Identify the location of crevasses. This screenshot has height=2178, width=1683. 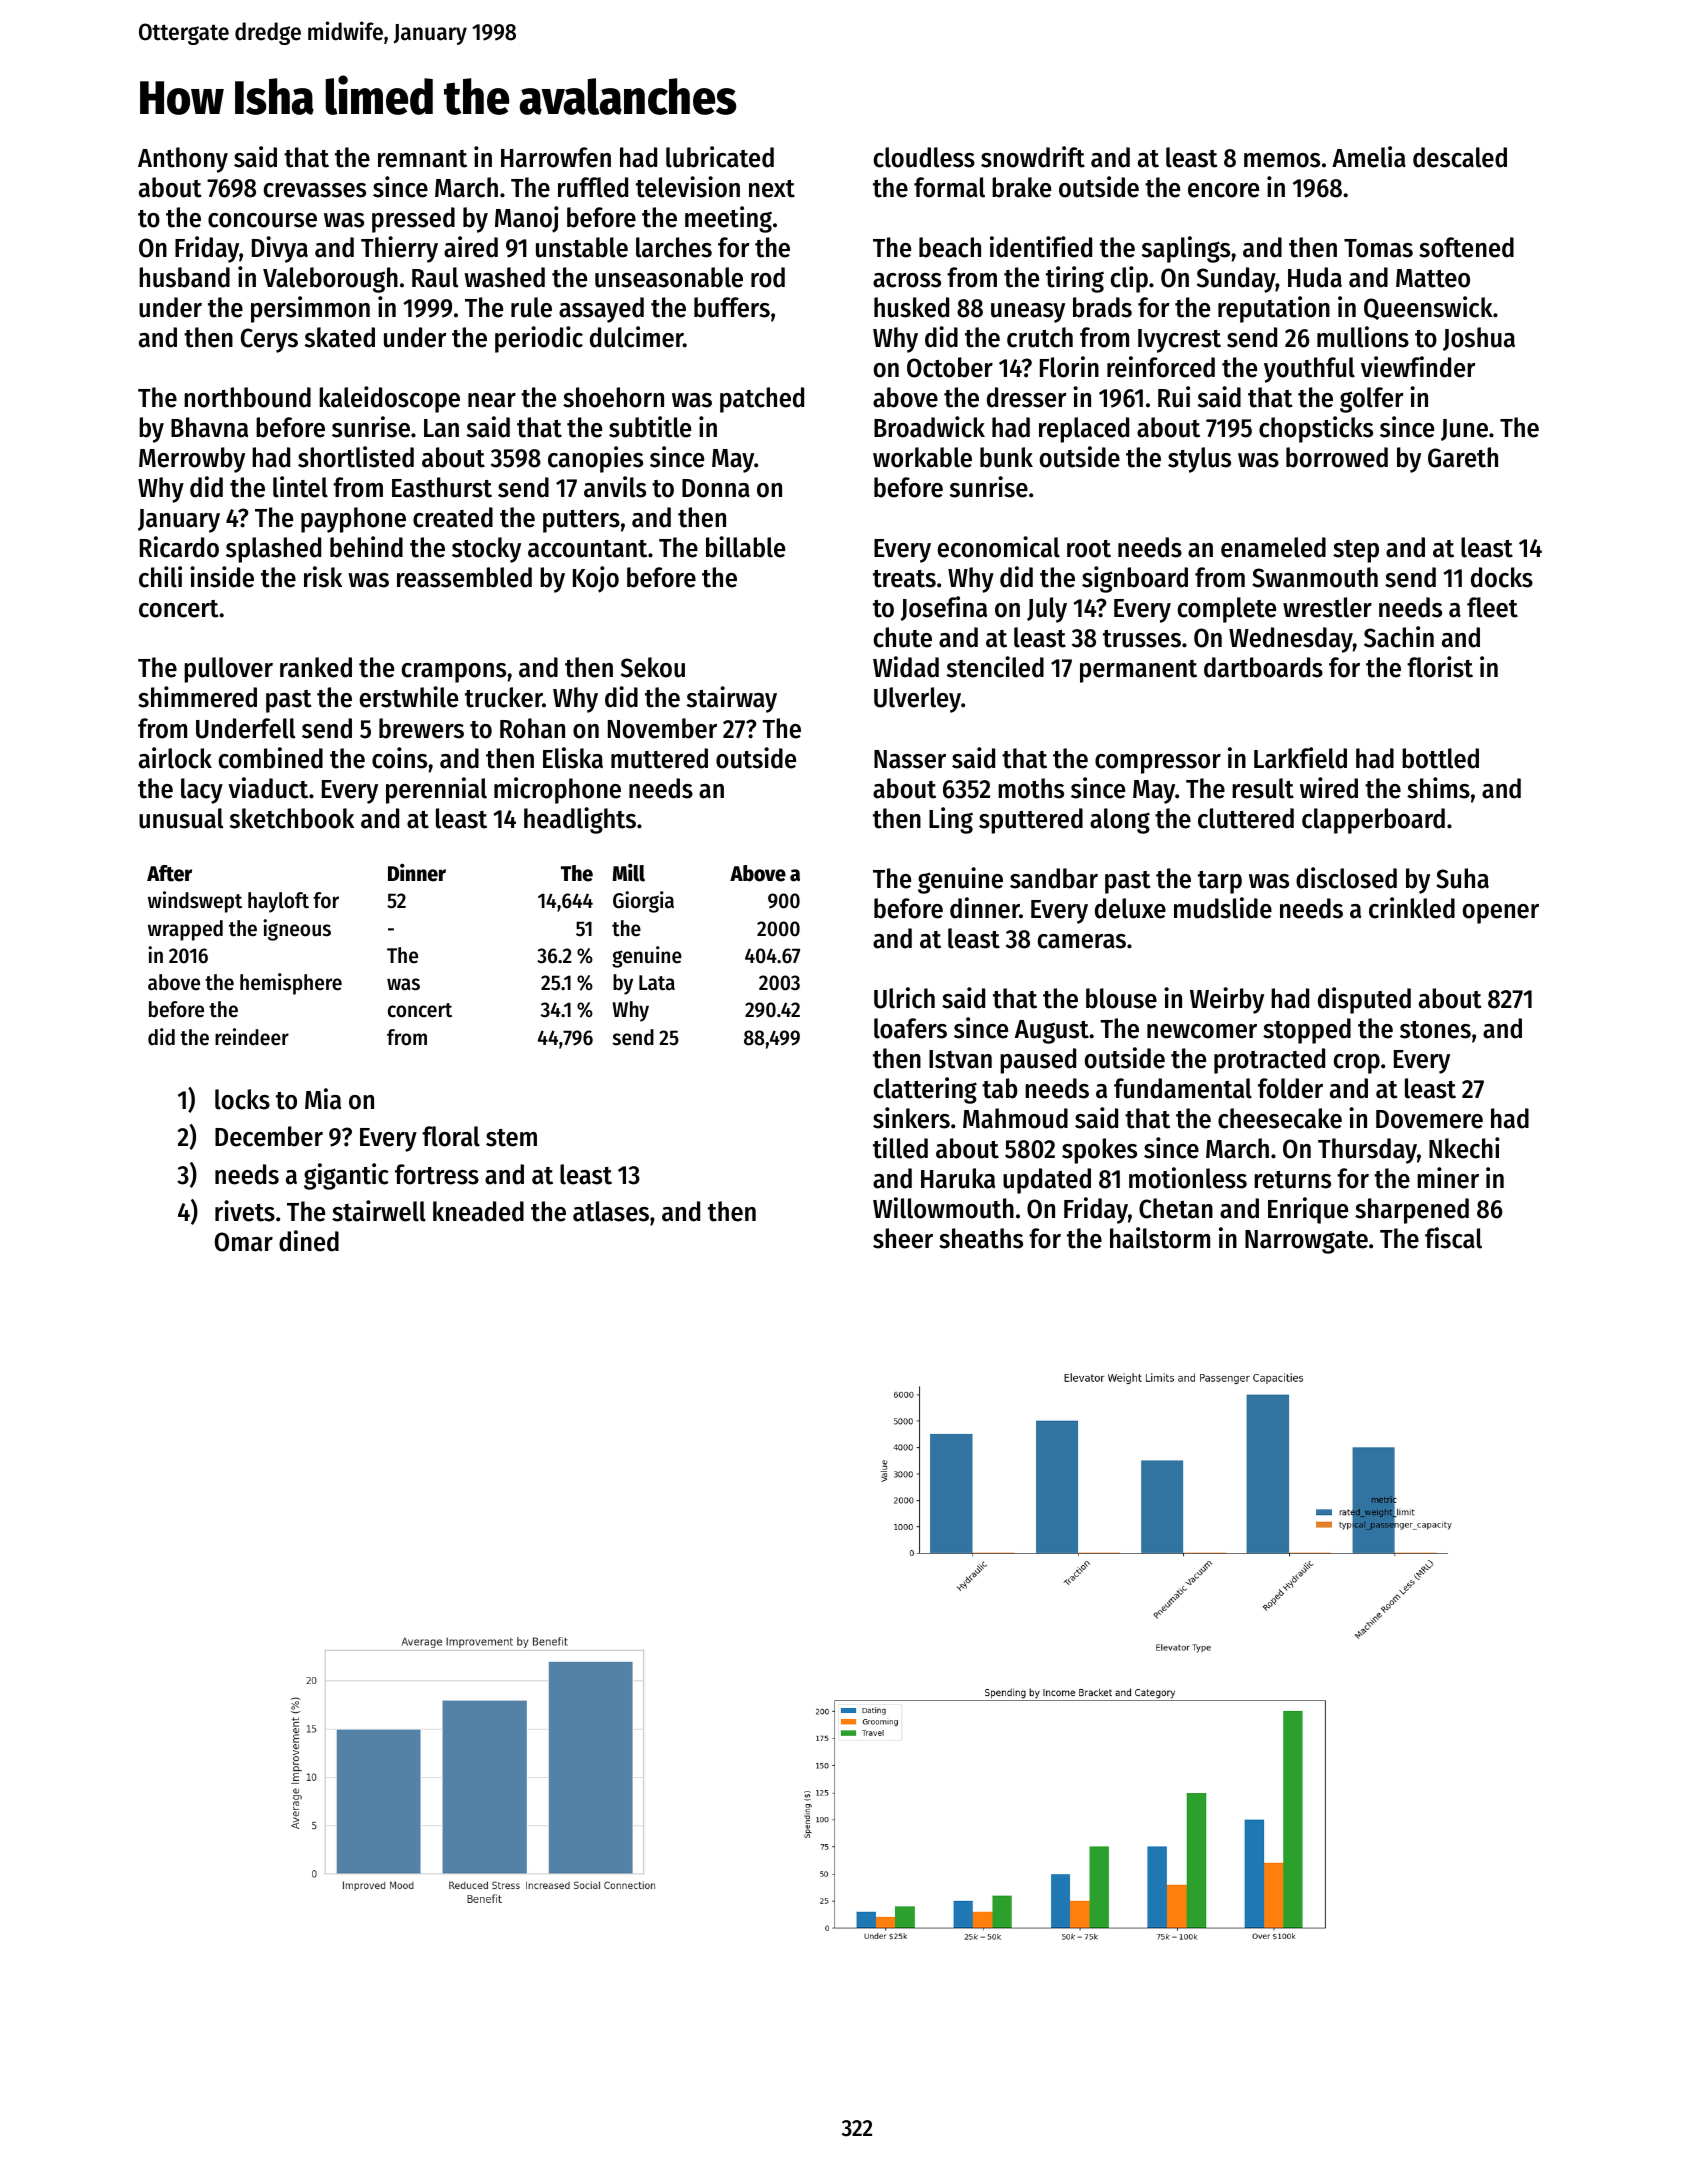
(315, 190).
